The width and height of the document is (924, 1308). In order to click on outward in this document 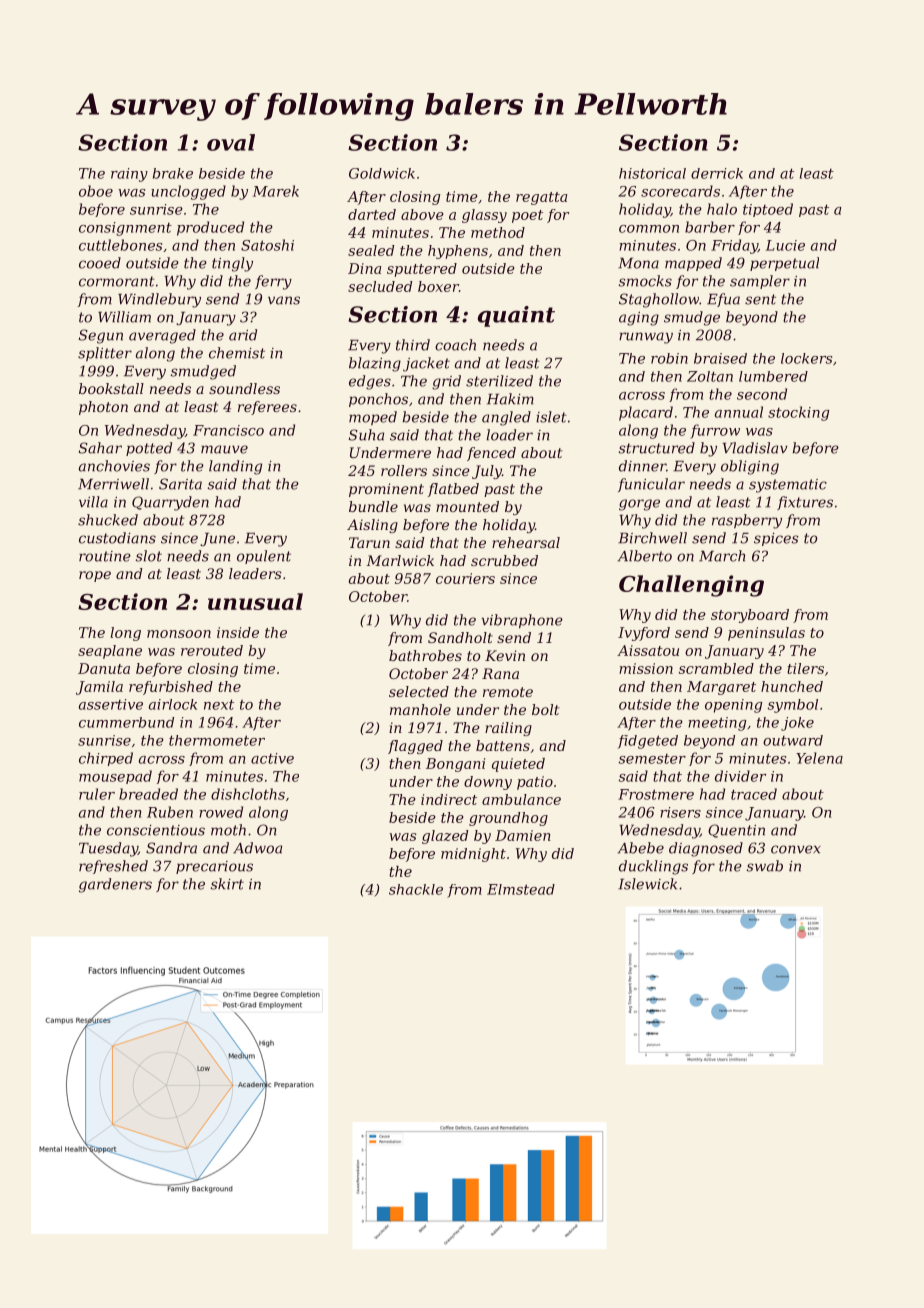, I will do `click(793, 740)`.
